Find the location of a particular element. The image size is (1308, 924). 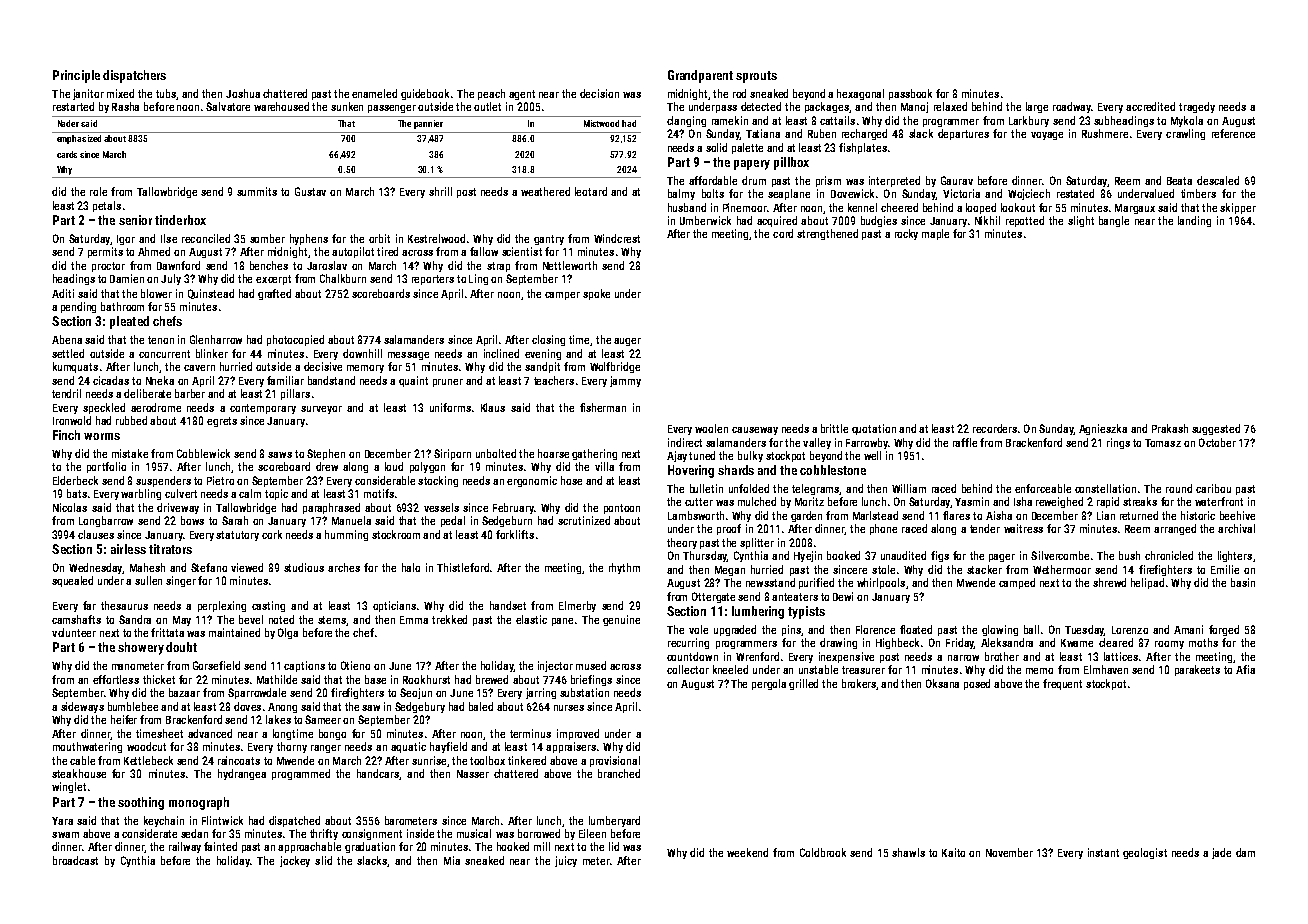

contemporary is located at coordinates (263, 409).
